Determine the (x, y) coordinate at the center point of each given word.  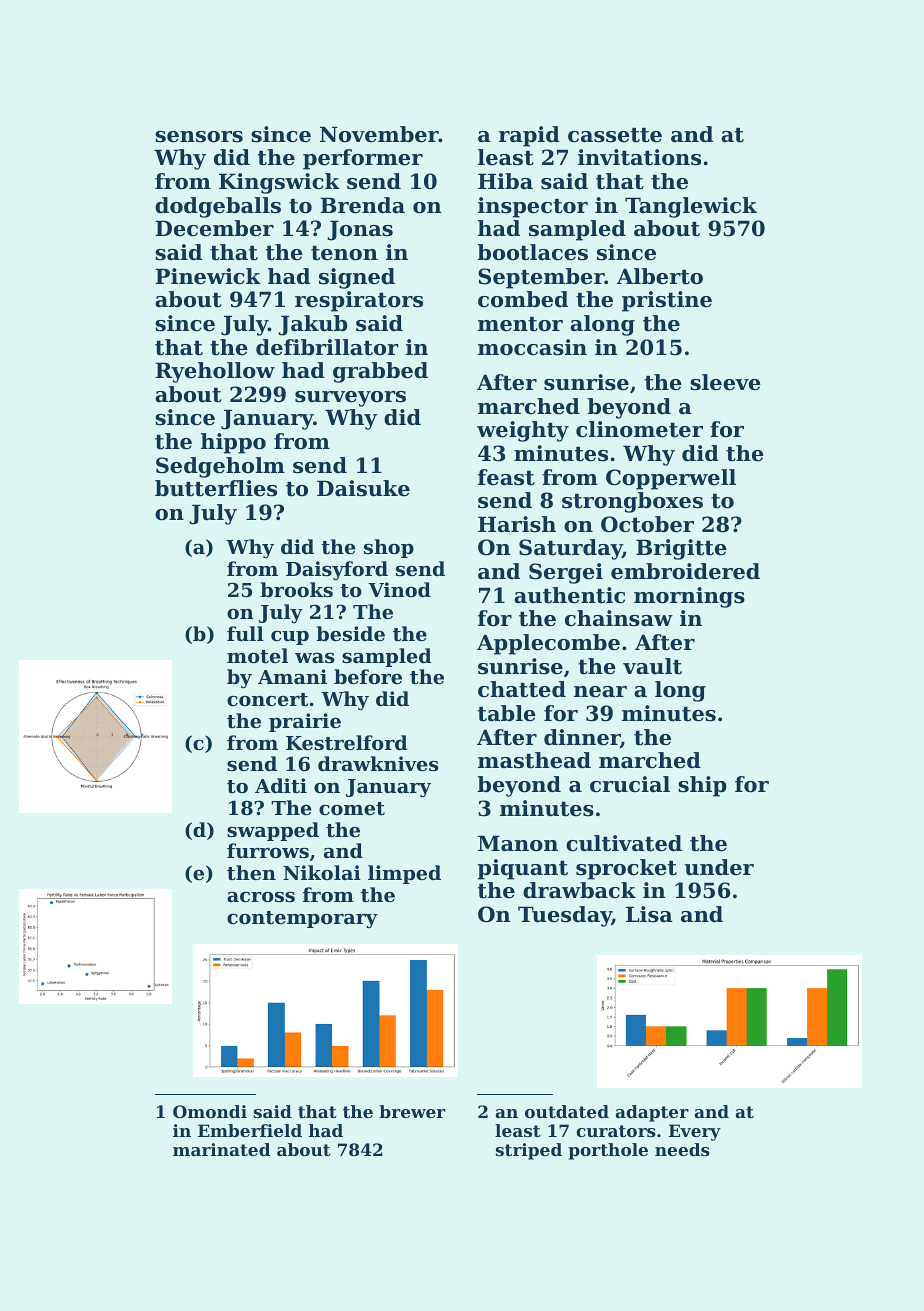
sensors (199, 137)
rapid (529, 136)
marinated (221, 1149)
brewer (412, 1111)
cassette (615, 135)
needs (682, 1149)
